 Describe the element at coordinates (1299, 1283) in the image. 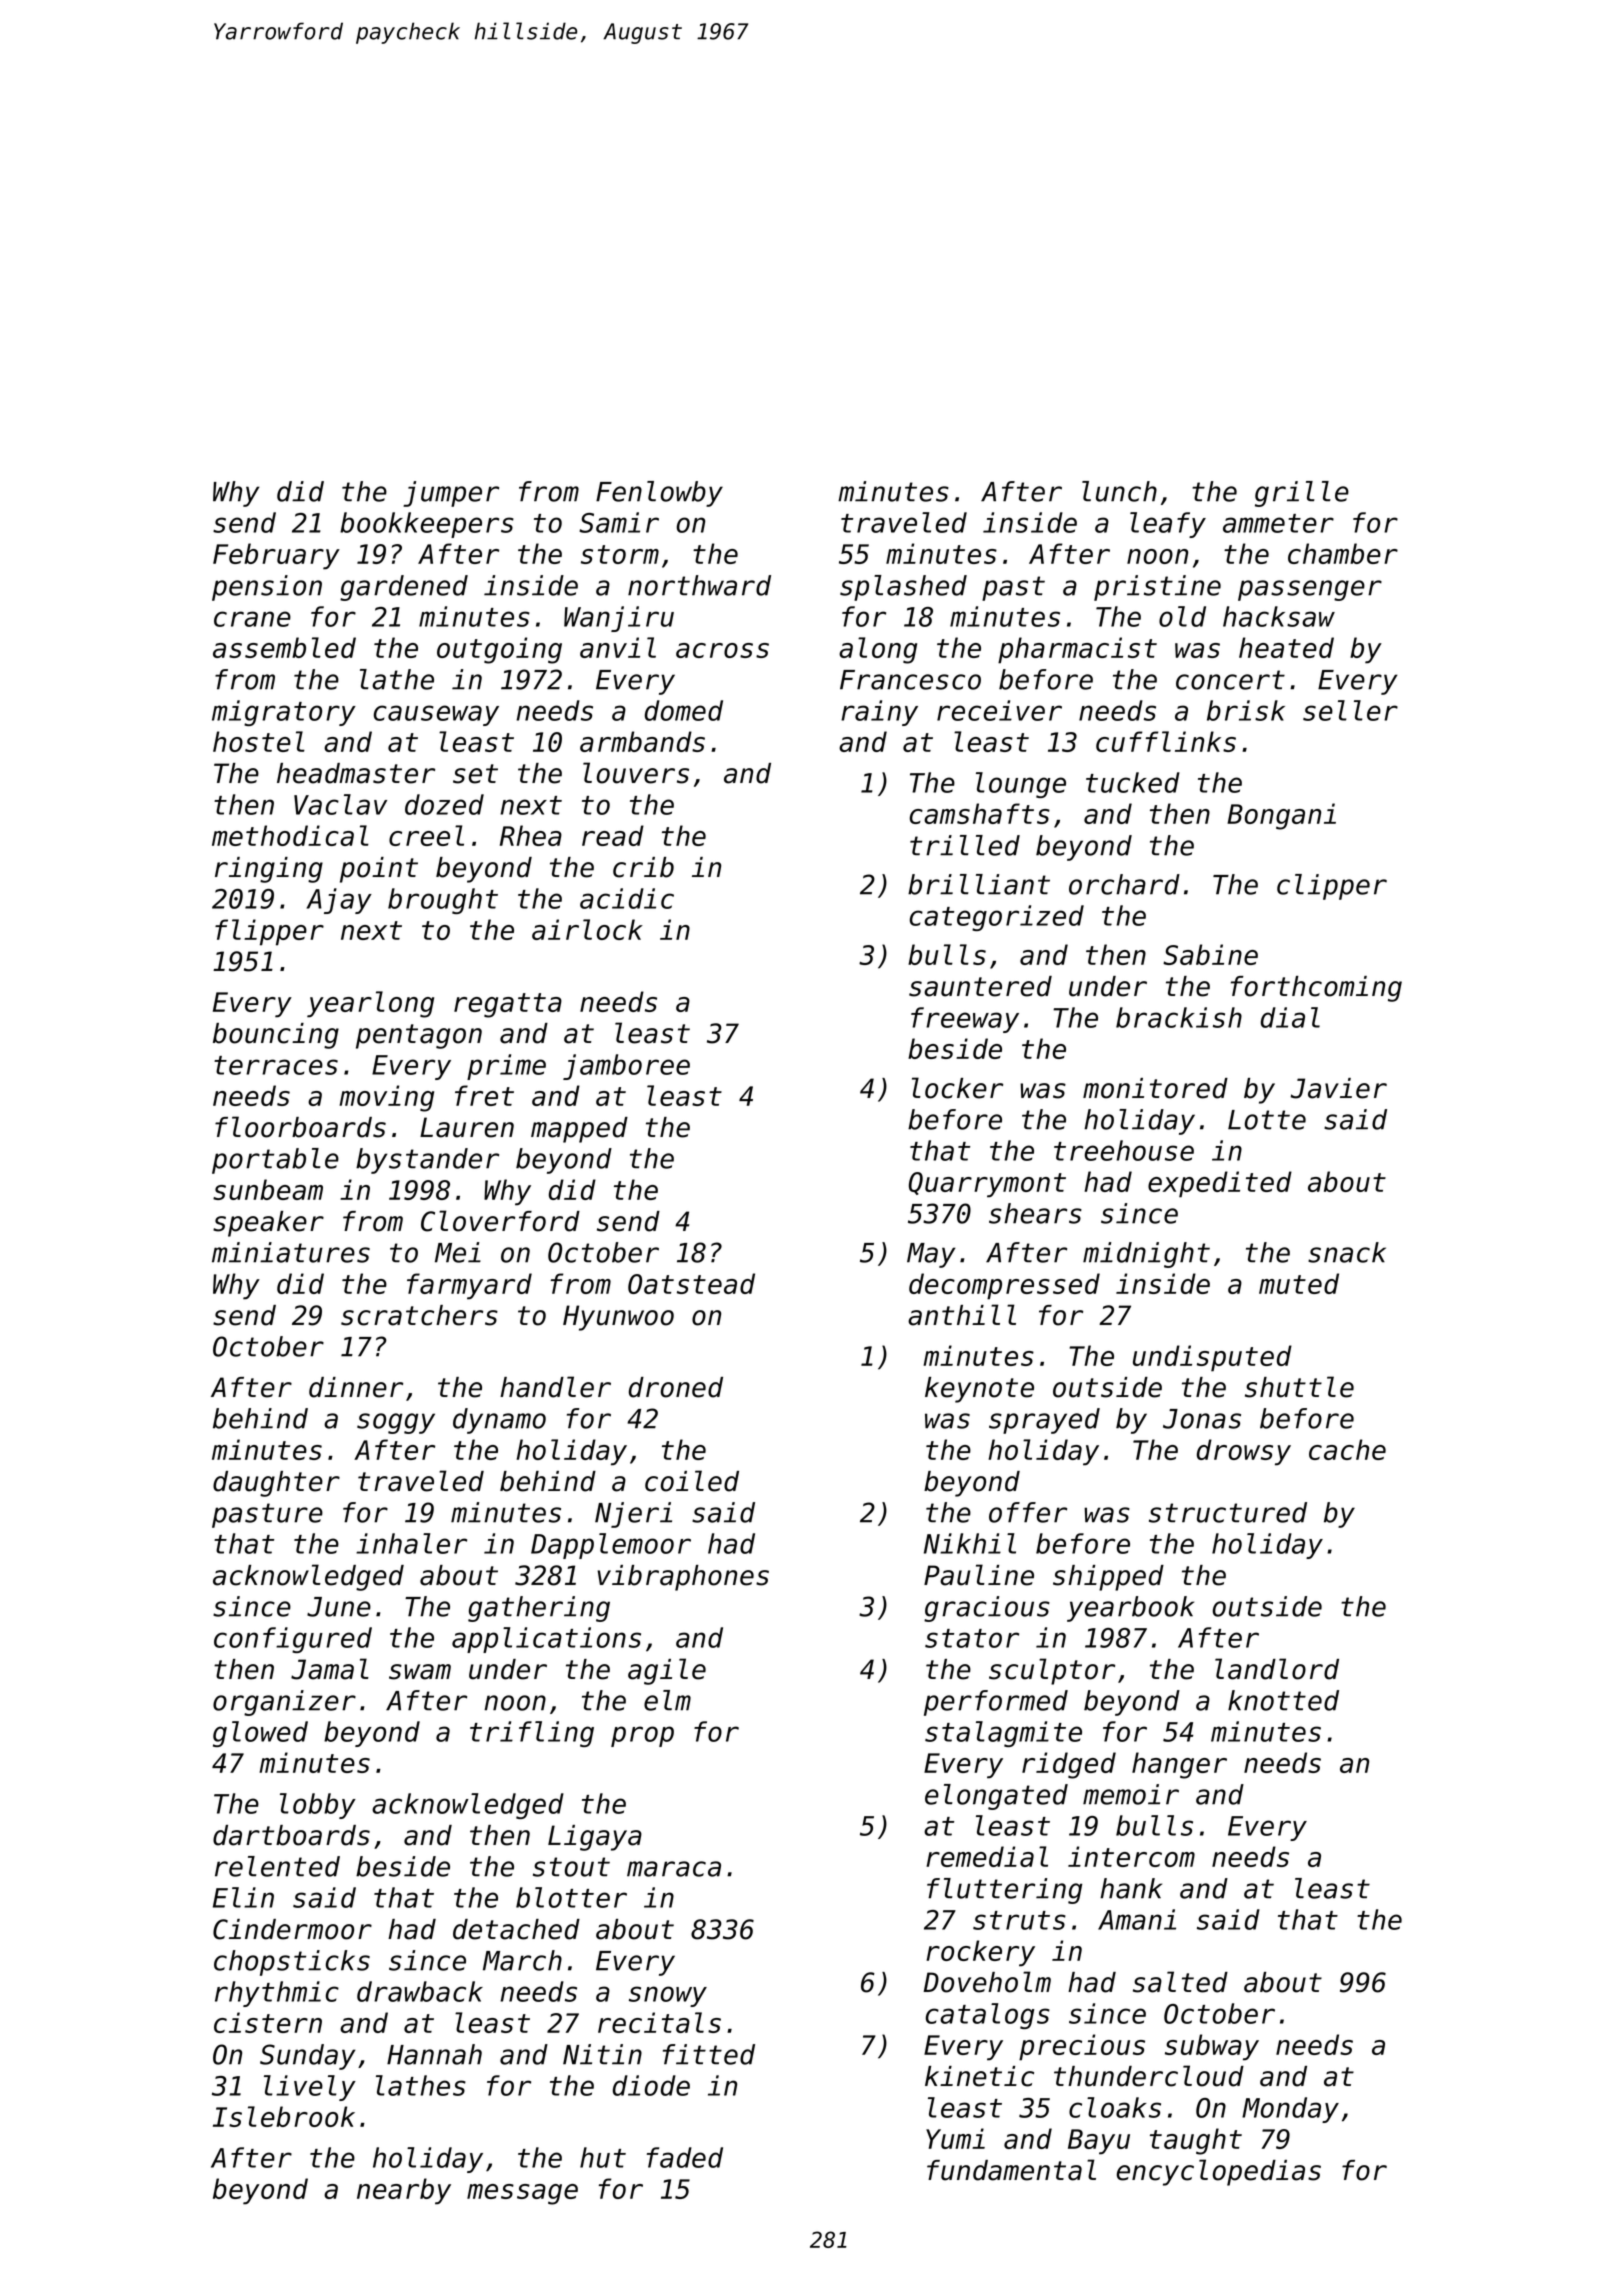

I see `muted` at that location.
